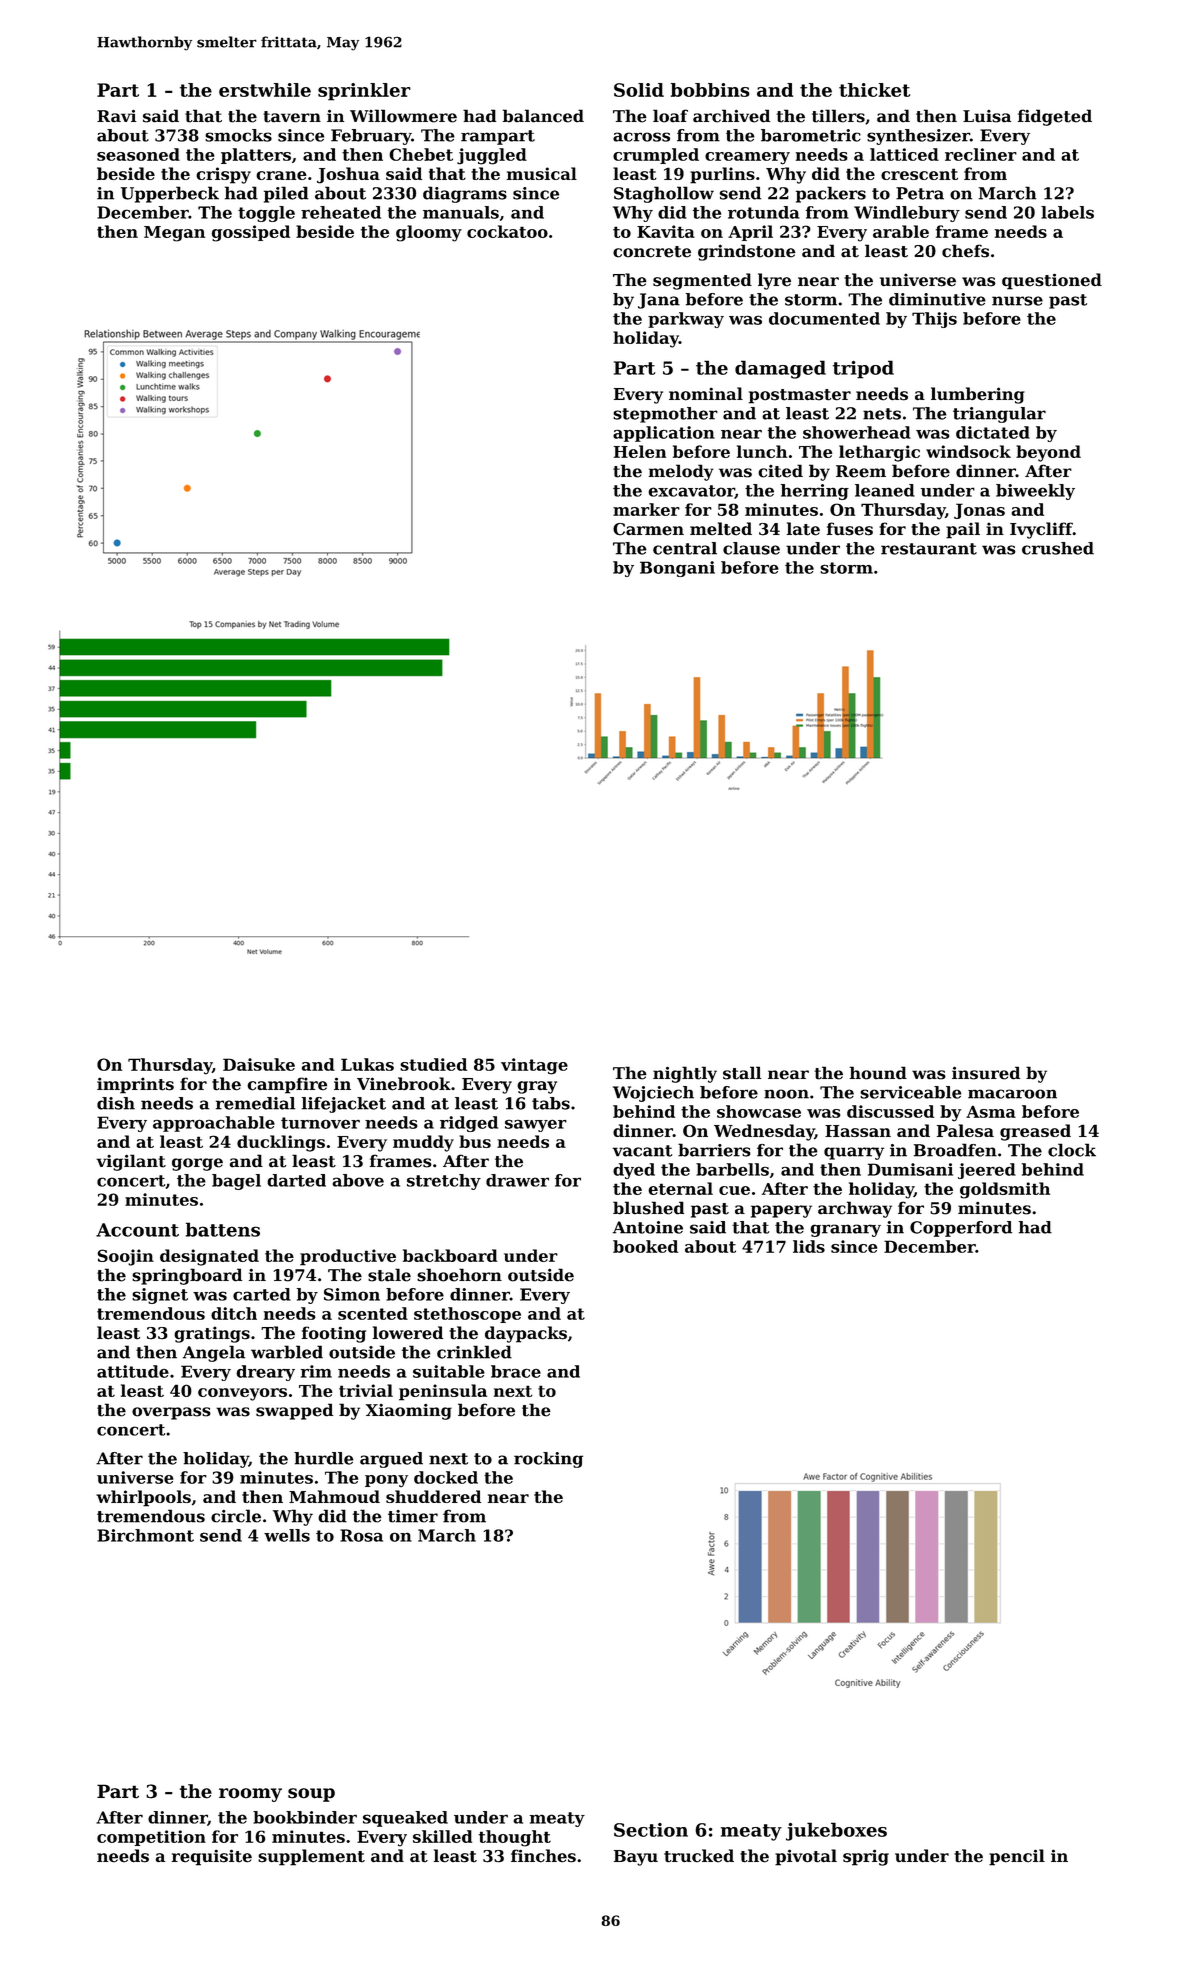  I want to click on thicket, so click(874, 90).
